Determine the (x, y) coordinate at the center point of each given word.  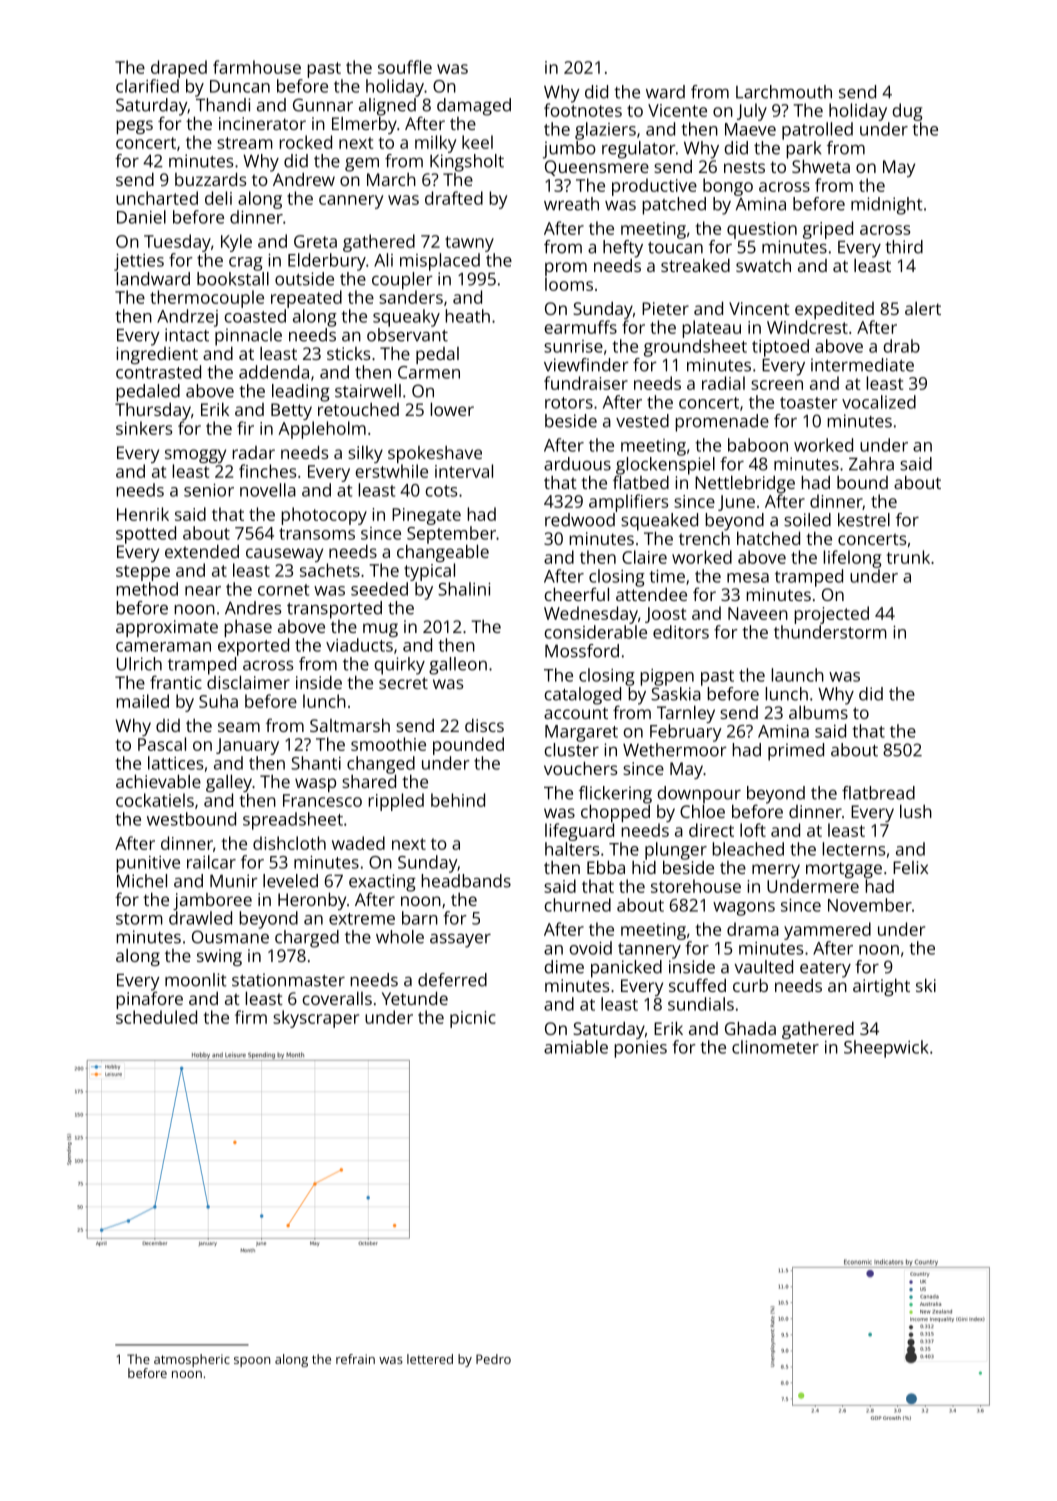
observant (407, 335)
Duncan (240, 86)
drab (901, 346)
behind (458, 800)
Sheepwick (886, 1049)
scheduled (156, 1017)
